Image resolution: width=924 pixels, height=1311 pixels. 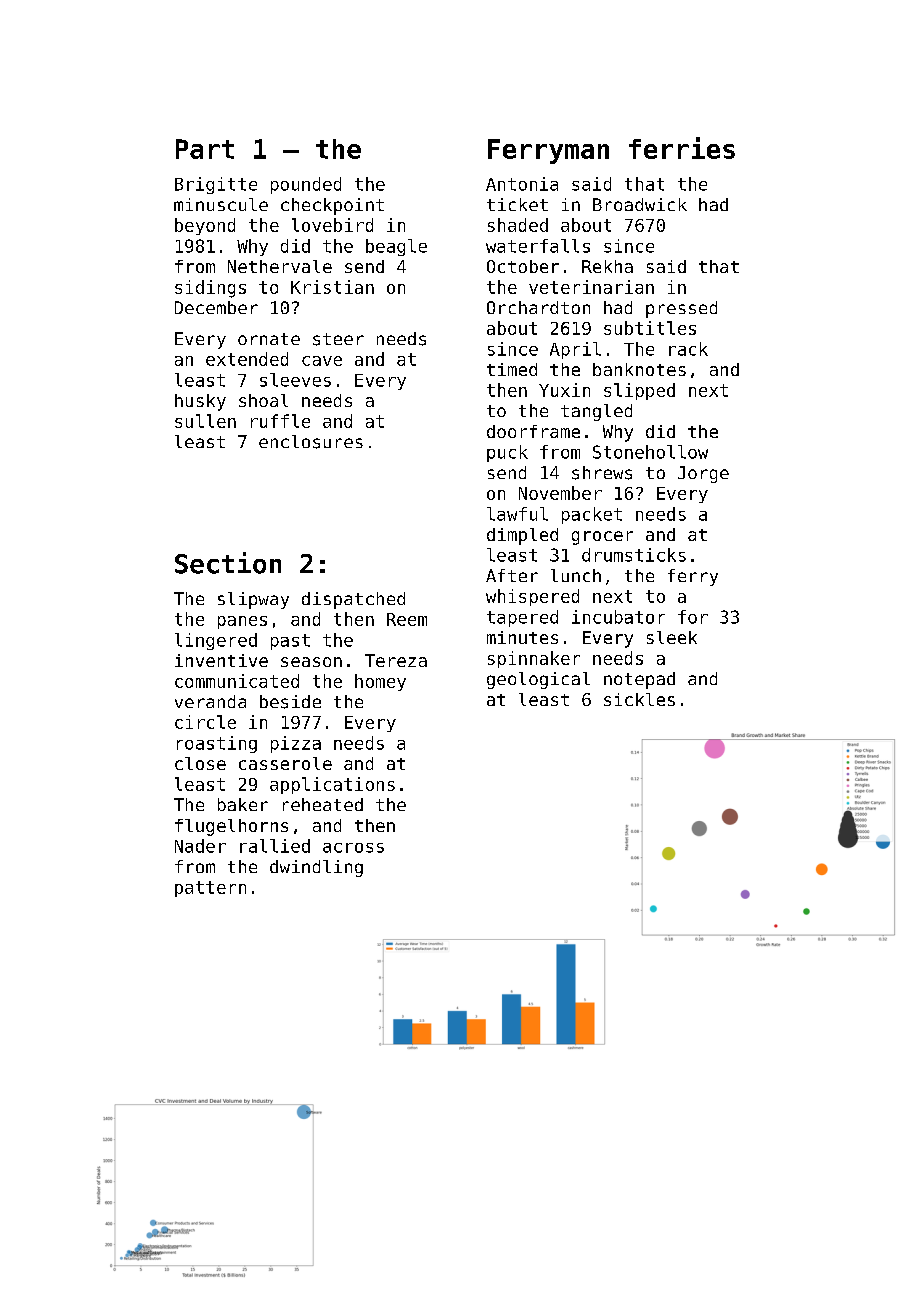 I want to click on pounded, so click(x=306, y=185).
